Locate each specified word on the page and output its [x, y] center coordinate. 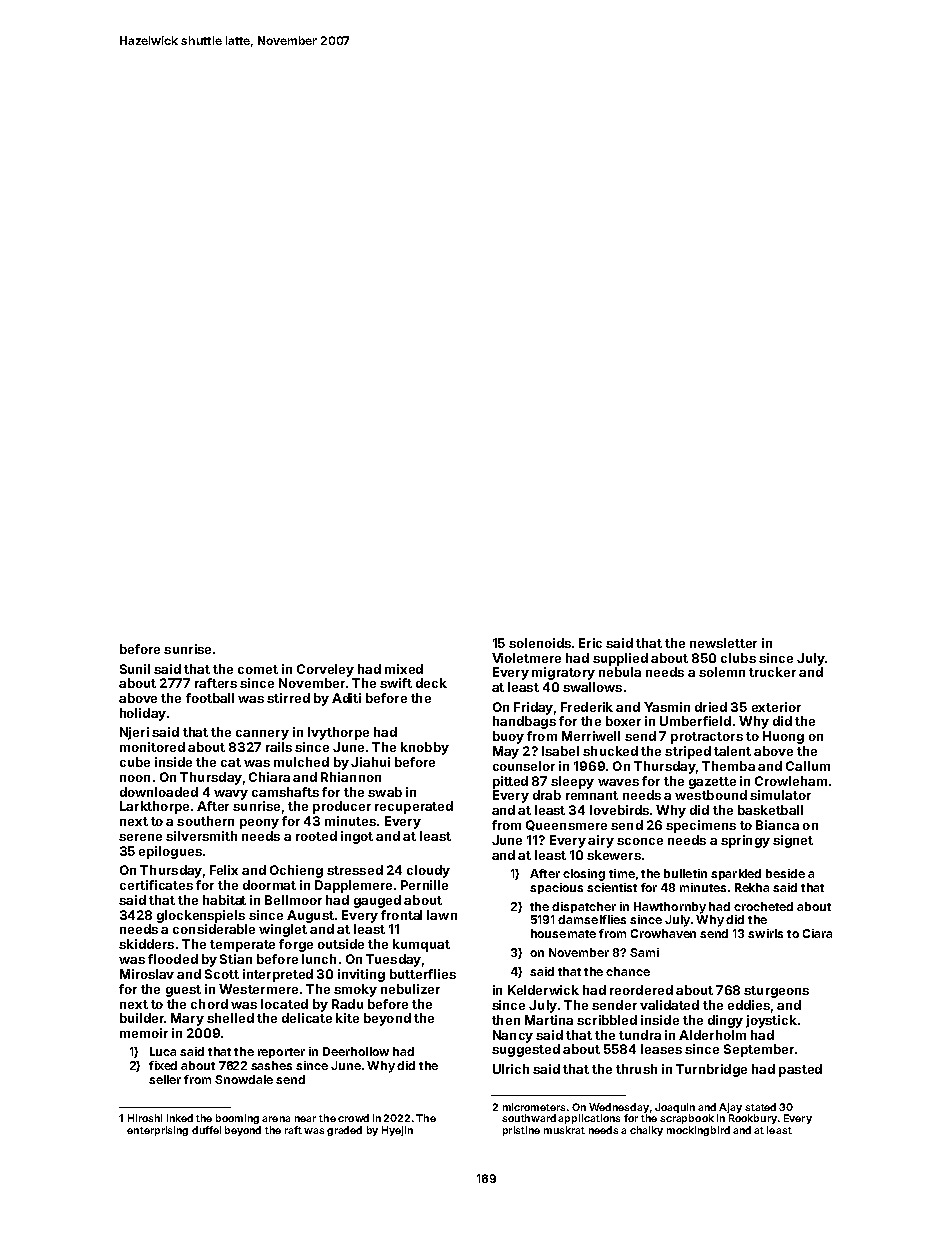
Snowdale [244, 1079]
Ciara [817, 933]
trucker [772, 672]
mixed [404, 669]
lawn [442, 915]
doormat [269, 885]
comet [258, 669]
